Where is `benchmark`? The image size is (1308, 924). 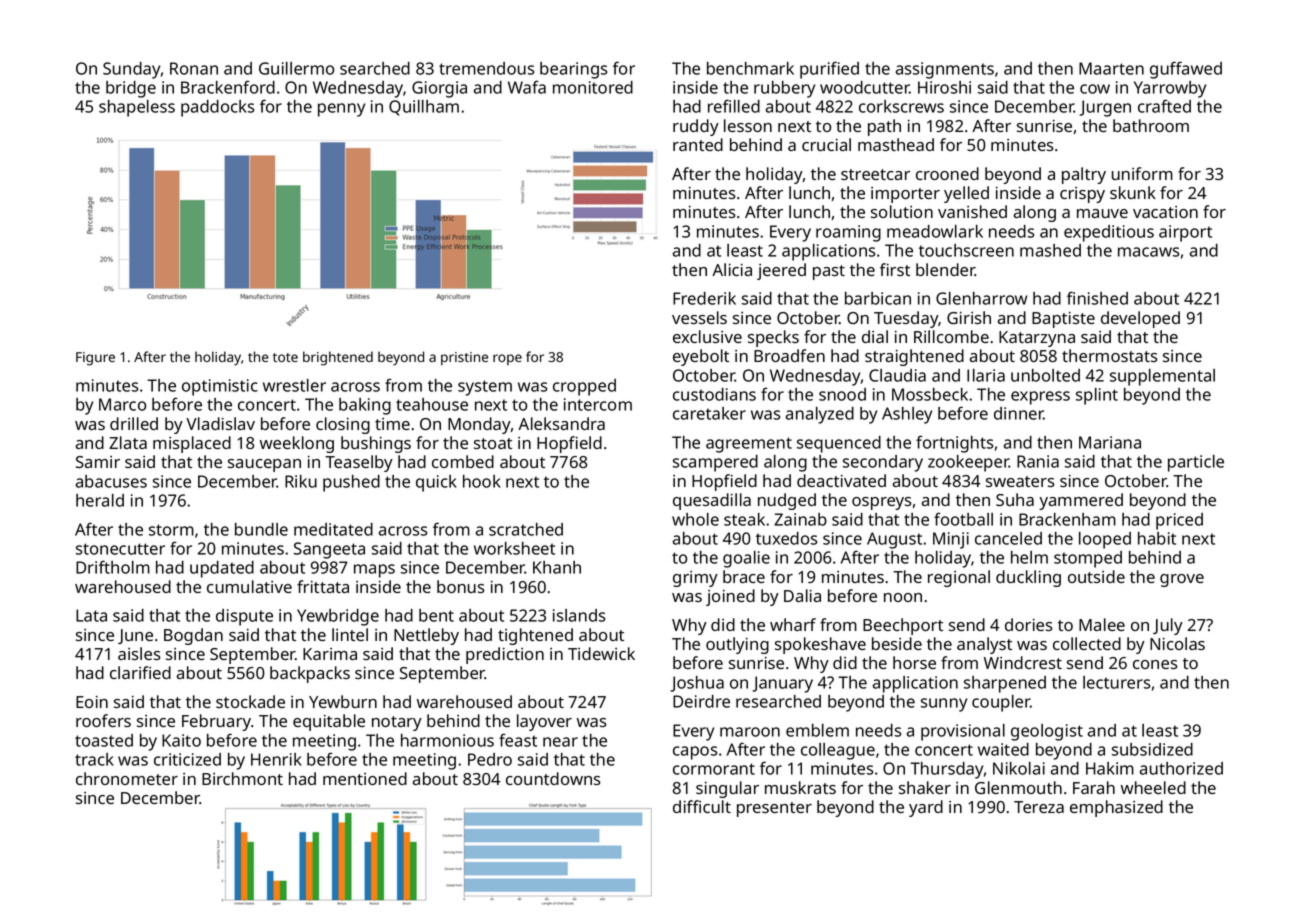
benchmark is located at coordinates (750, 68).
